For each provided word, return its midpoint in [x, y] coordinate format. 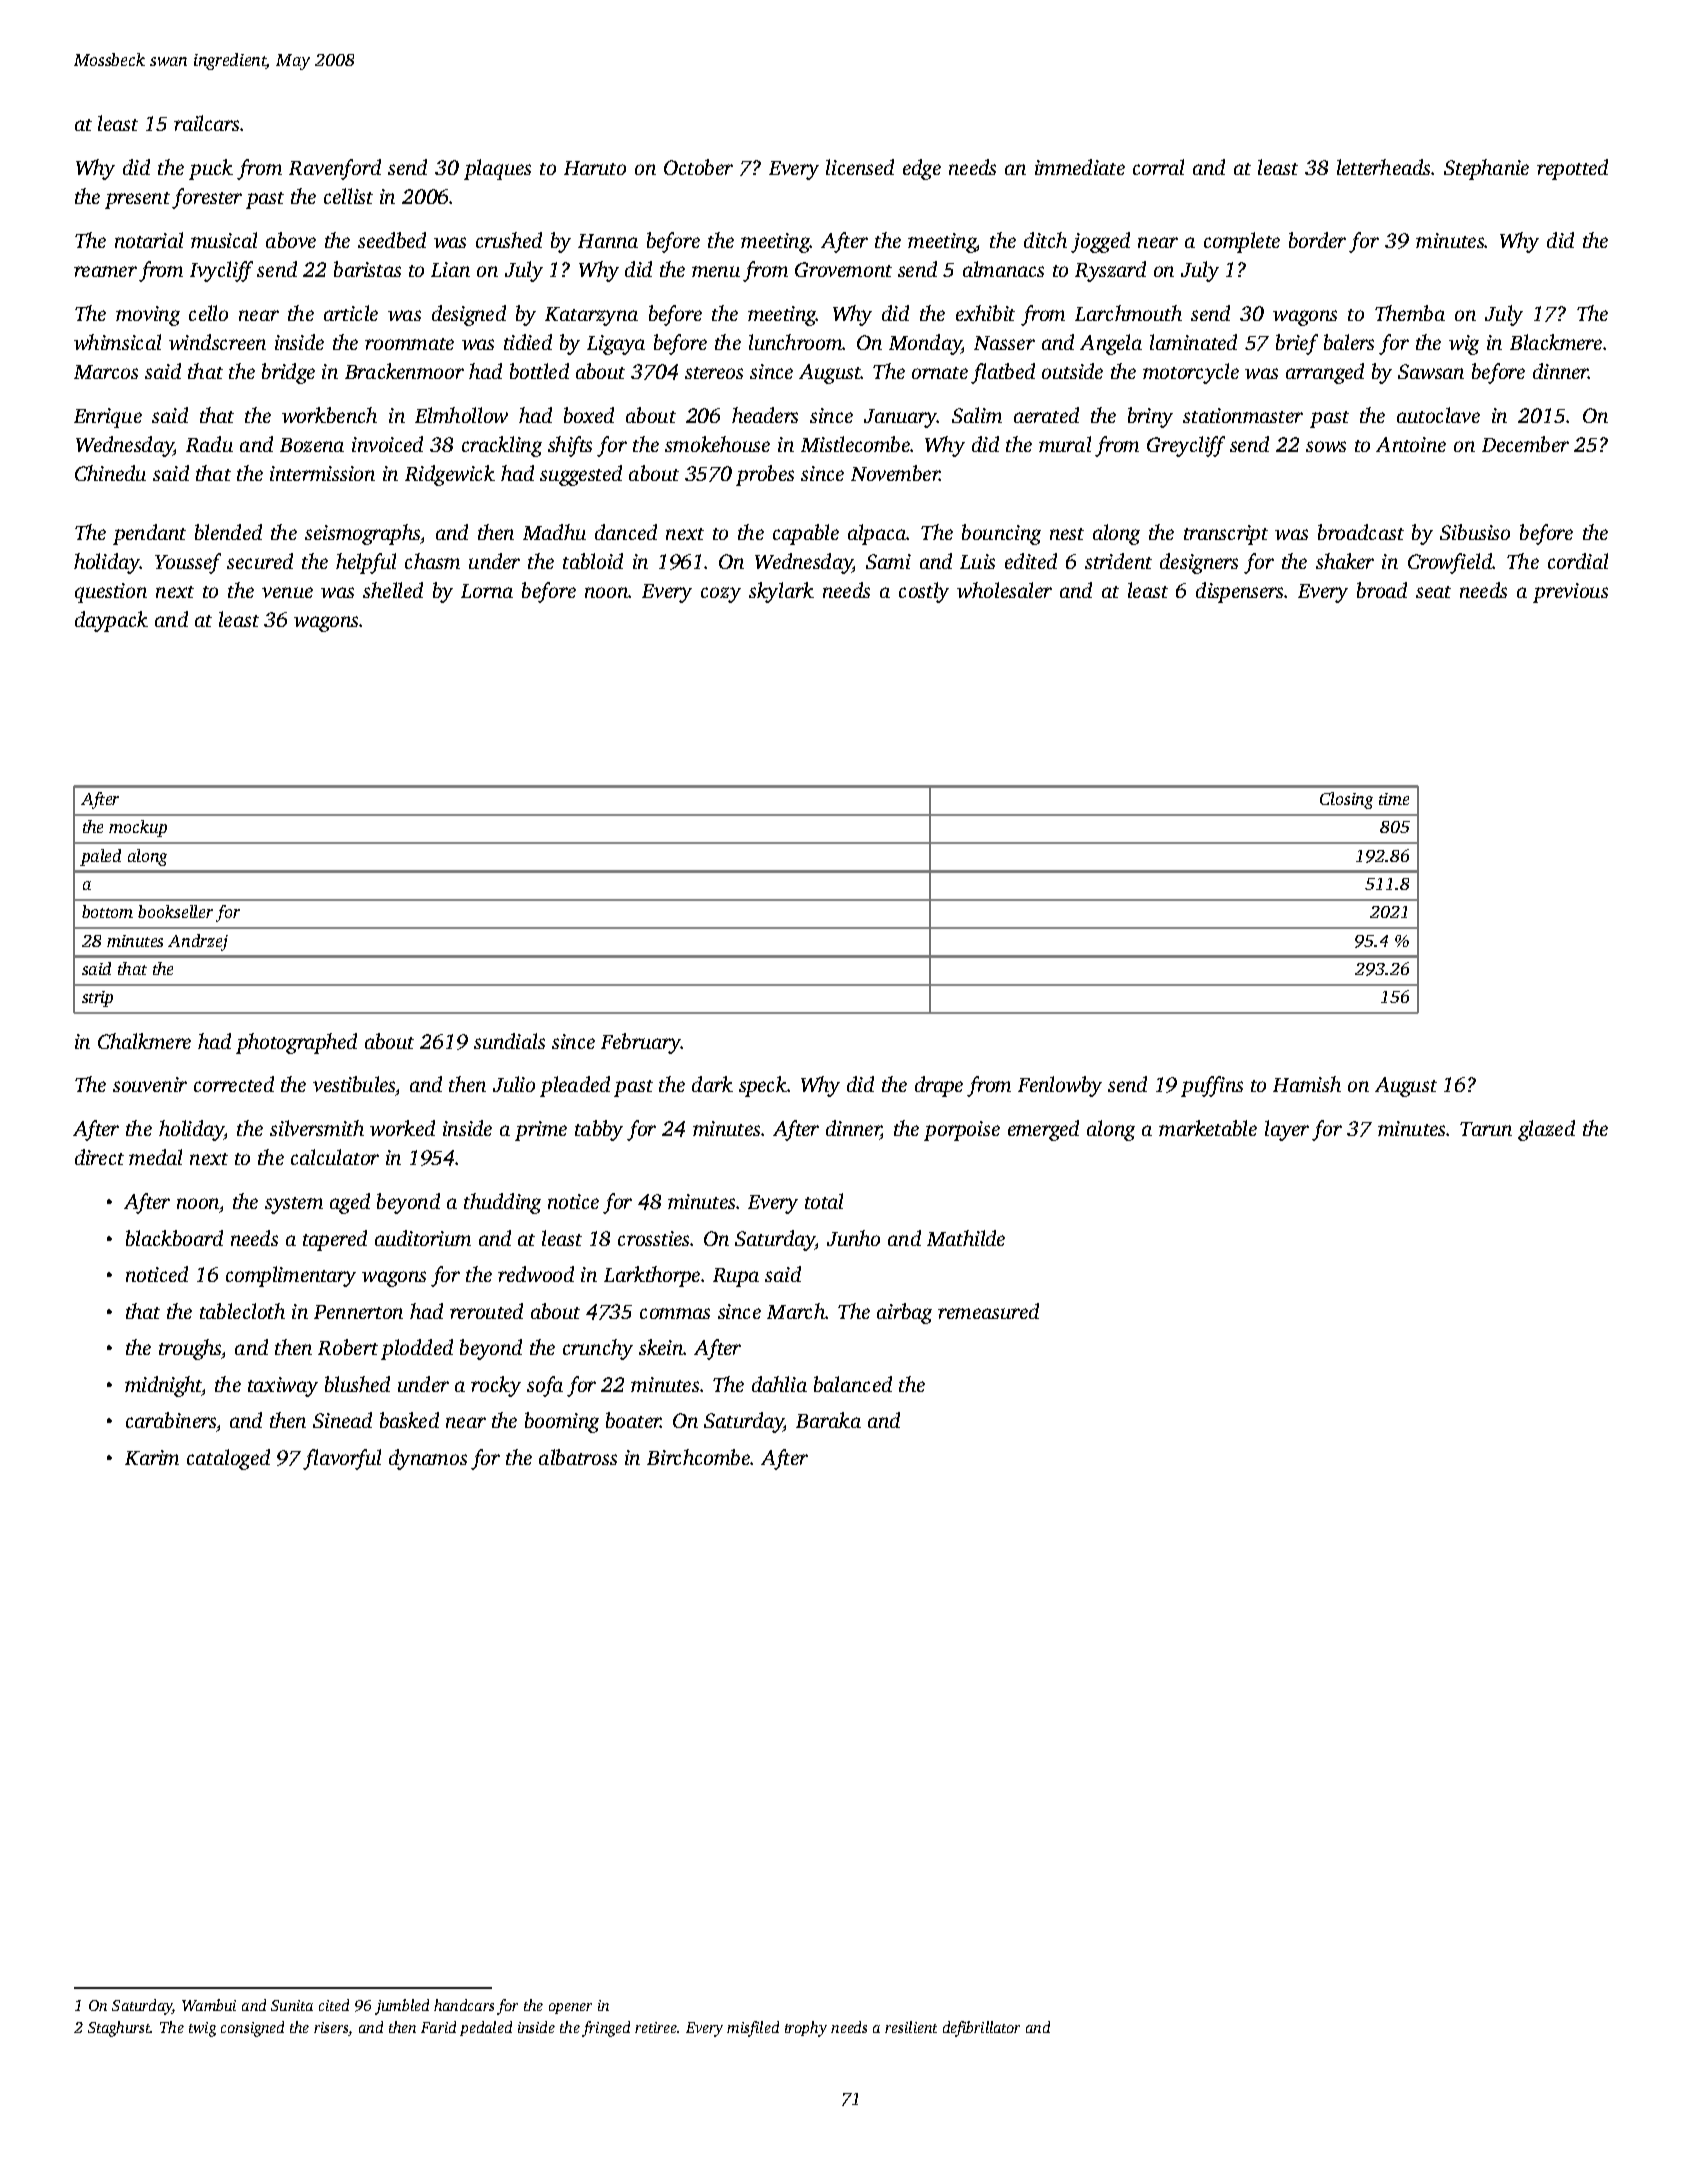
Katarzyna [591, 316]
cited [334, 2005]
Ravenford [335, 169]
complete [1242, 242]
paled [100, 857]
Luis [977, 561]
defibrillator [981, 2029]
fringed [606, 2029]
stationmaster [1243, 415]
